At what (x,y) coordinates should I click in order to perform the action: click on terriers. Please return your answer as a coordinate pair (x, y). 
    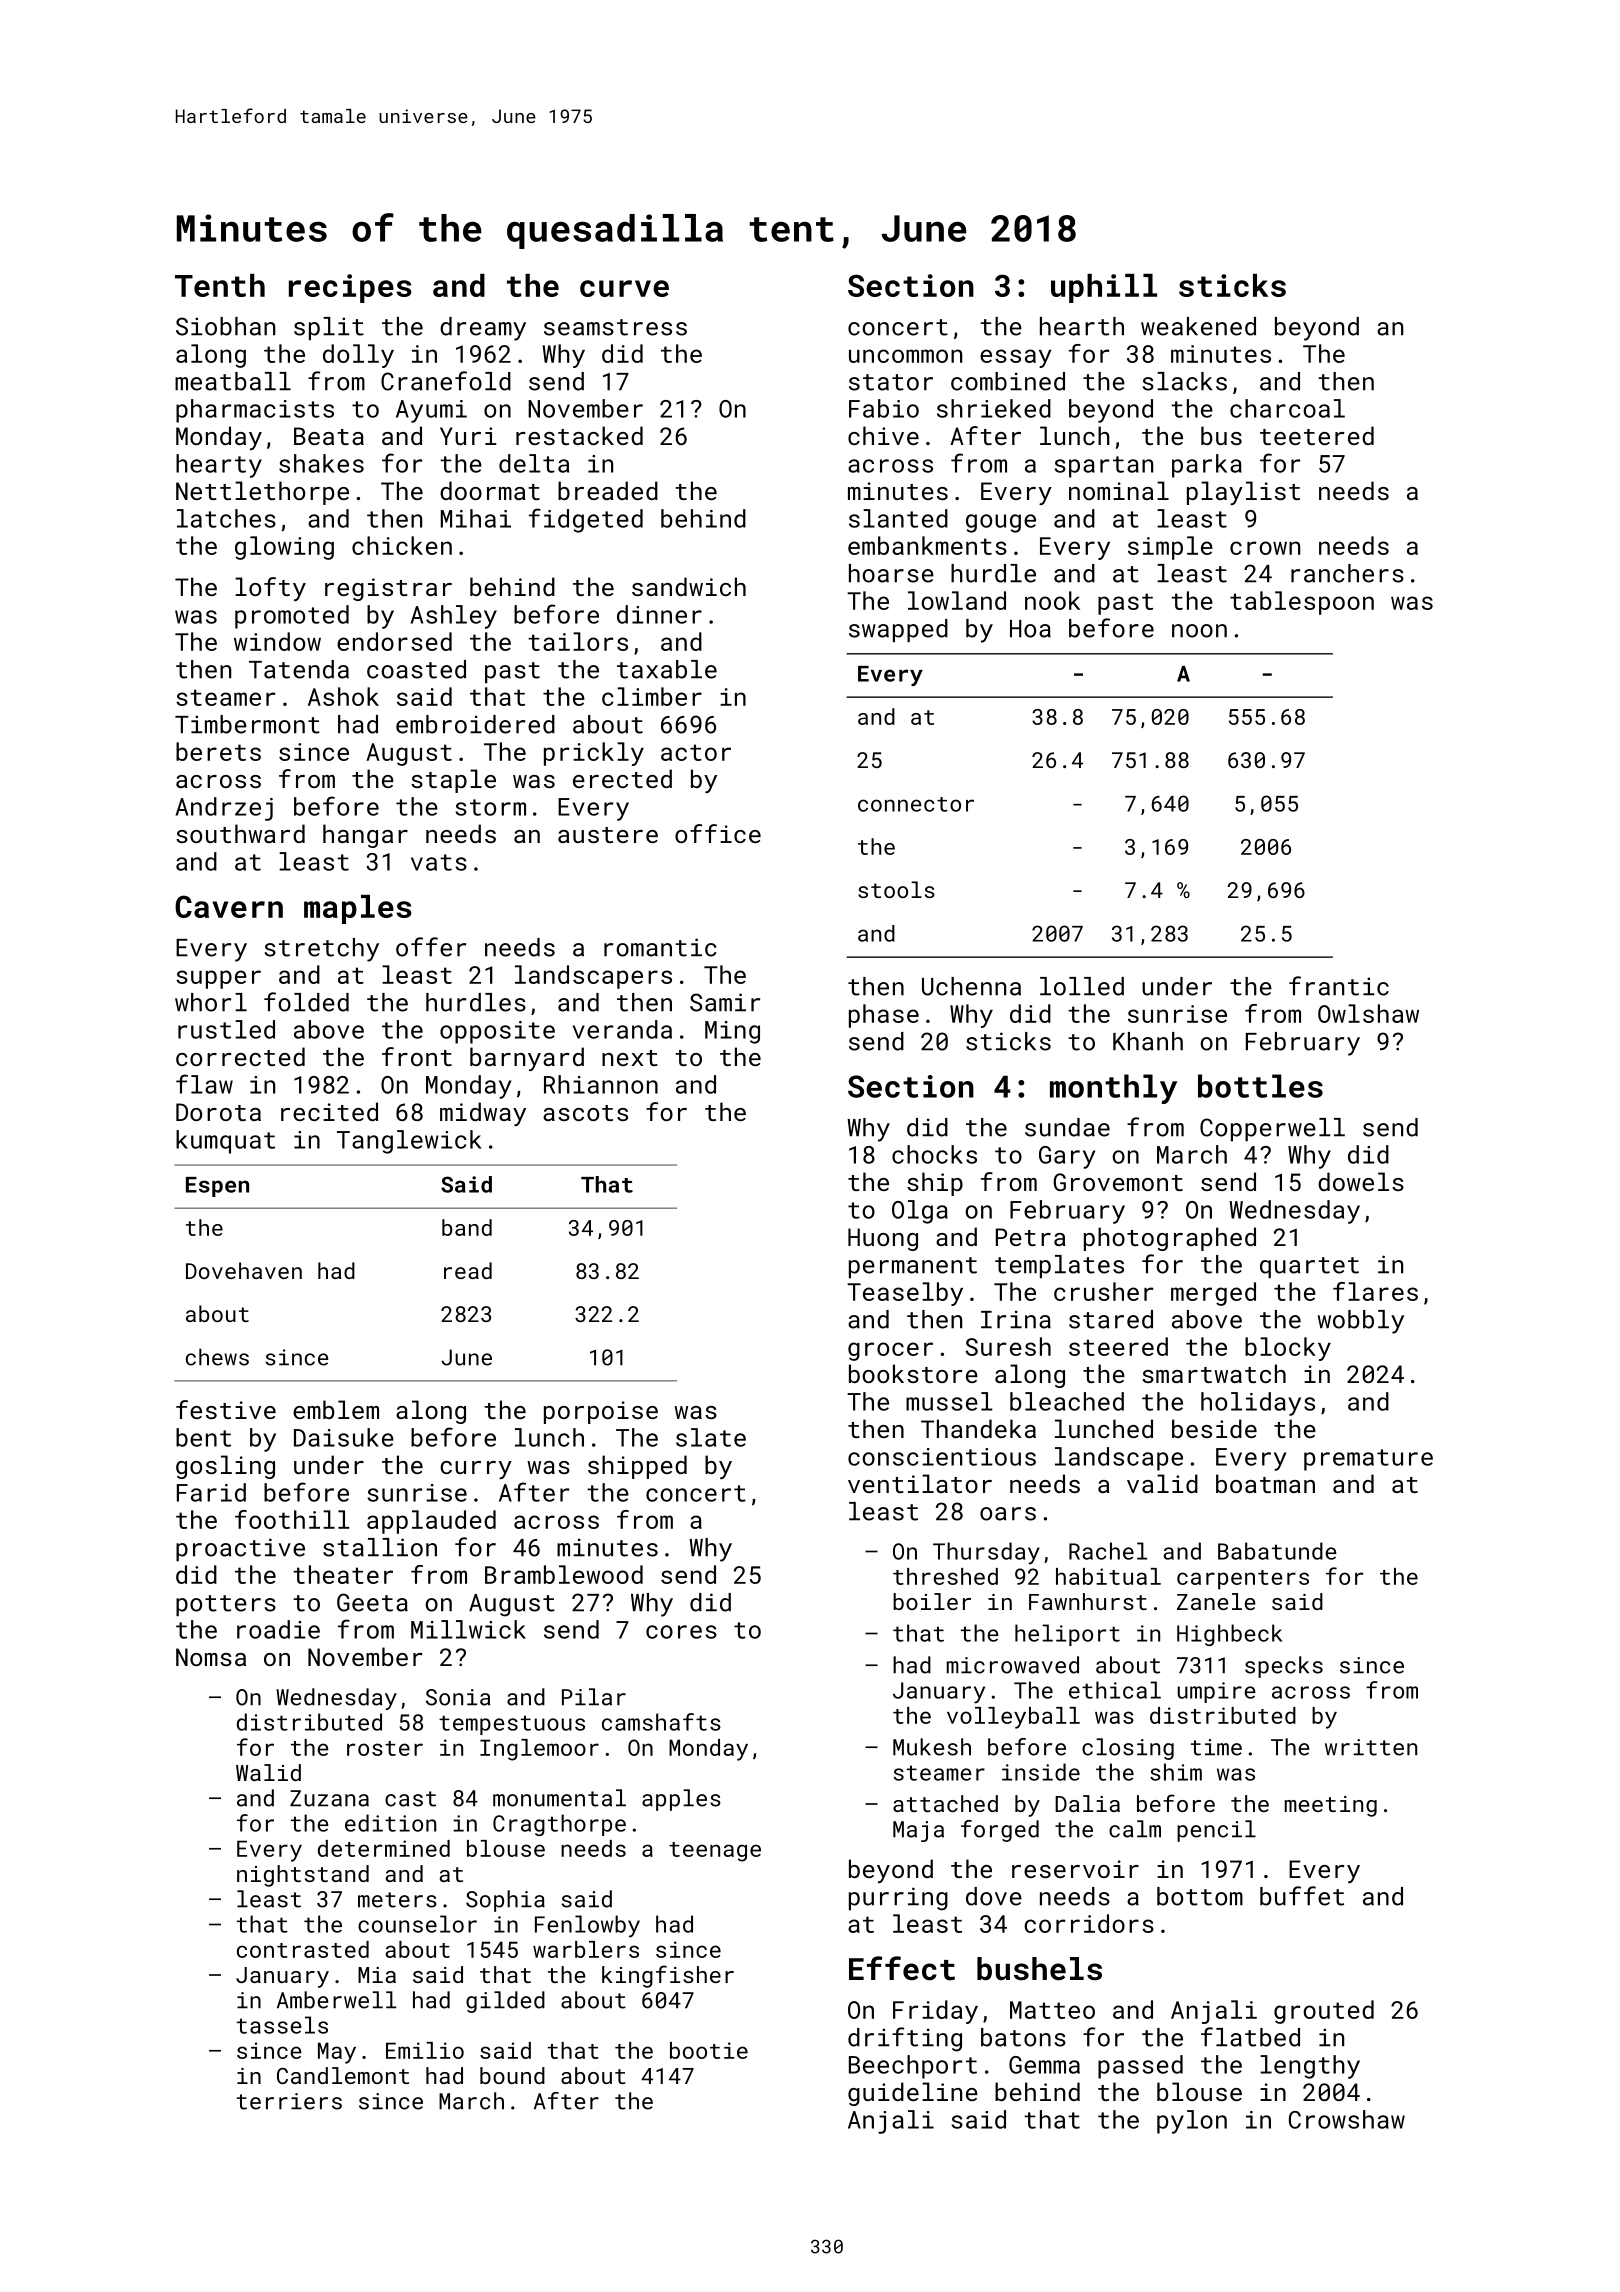
    Looking at the image, I should click on (289, 2101).
